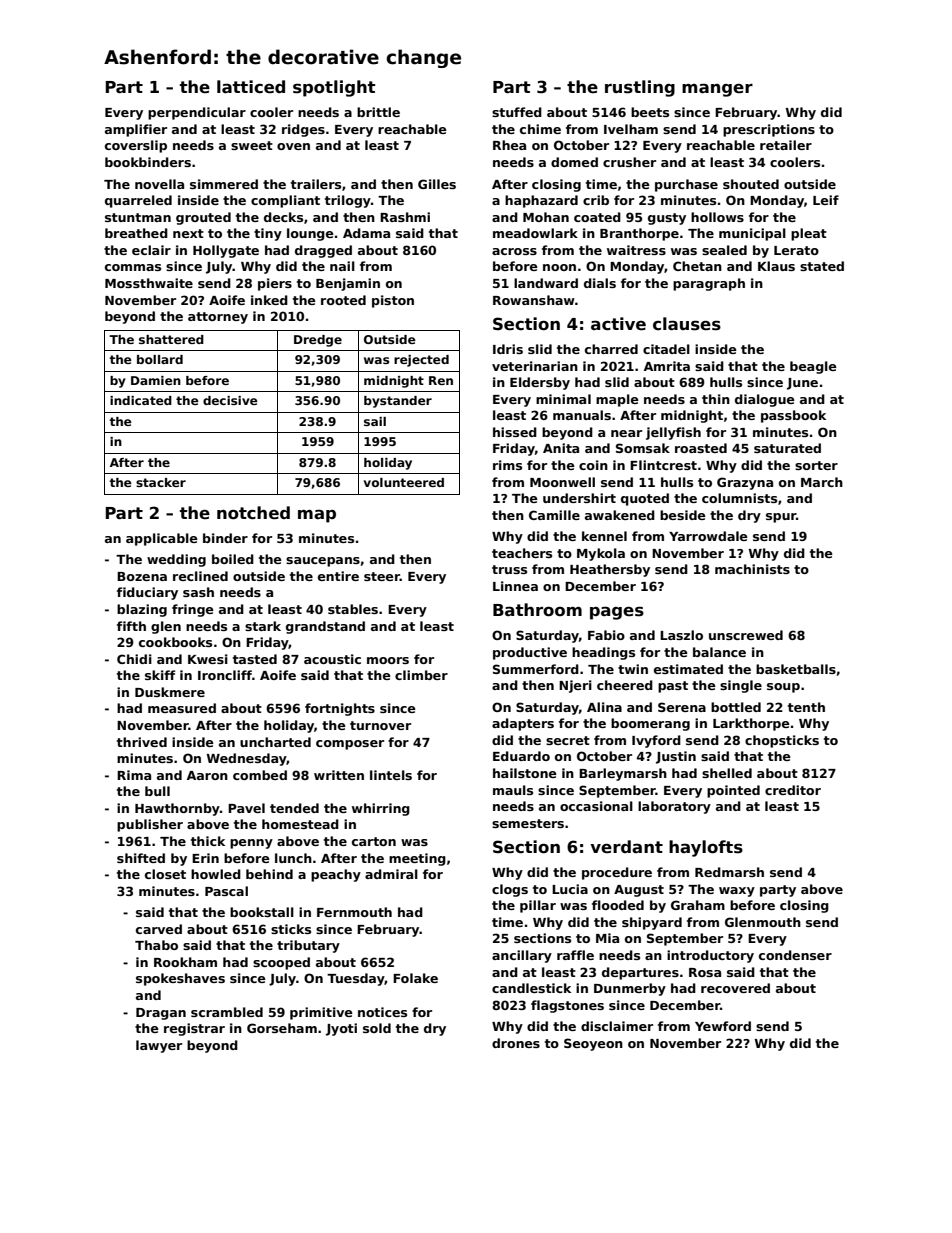 This screenshot has height=1233, width=952. I want to click on coverslip, so click(136, 146).
